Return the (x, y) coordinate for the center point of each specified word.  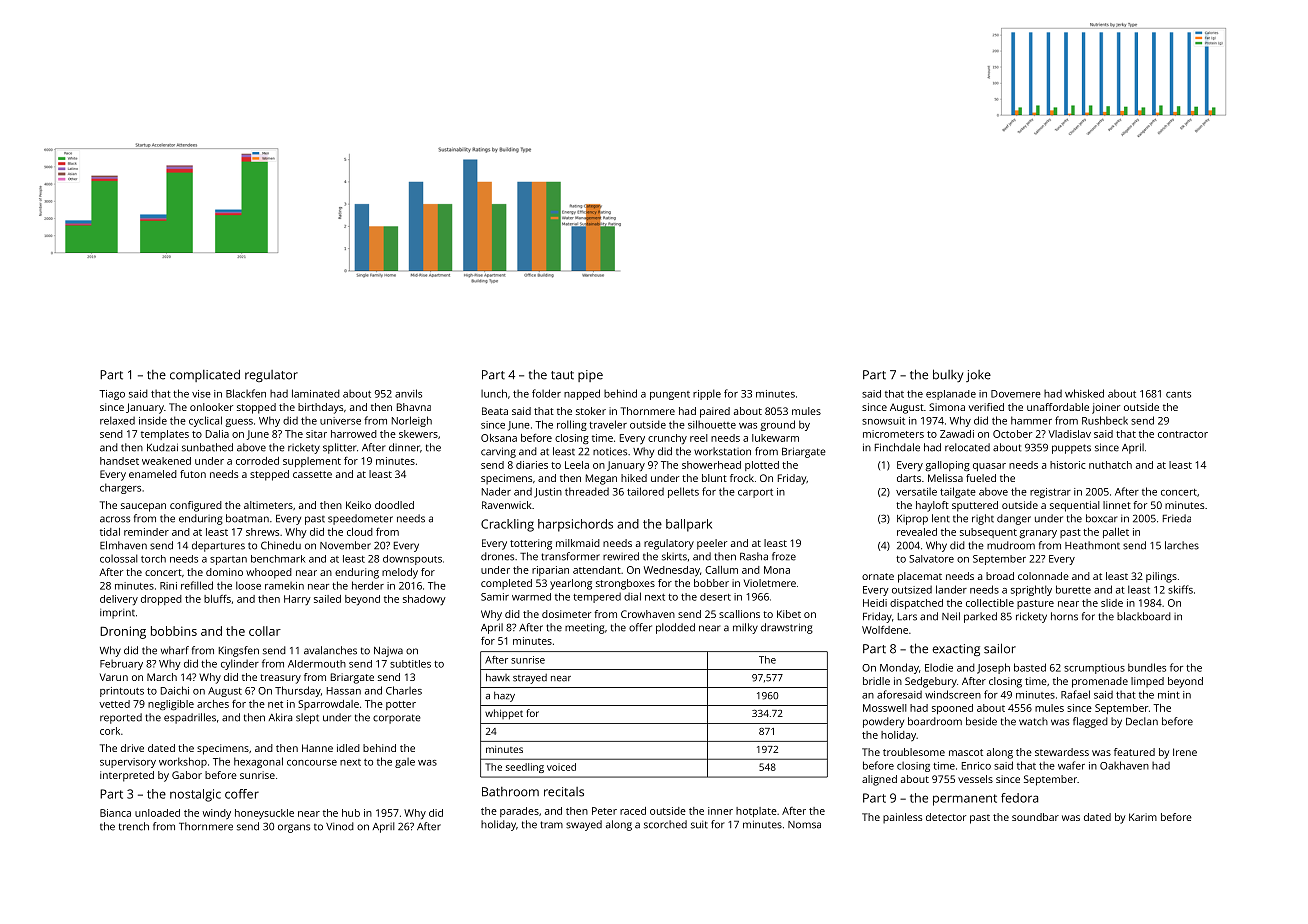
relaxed (117, 420)
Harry (297, 600)
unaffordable (1058, 407)
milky (745, 628)
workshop (183, 762)
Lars (907, 617)
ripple (707, 394)
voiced (561, 767)
